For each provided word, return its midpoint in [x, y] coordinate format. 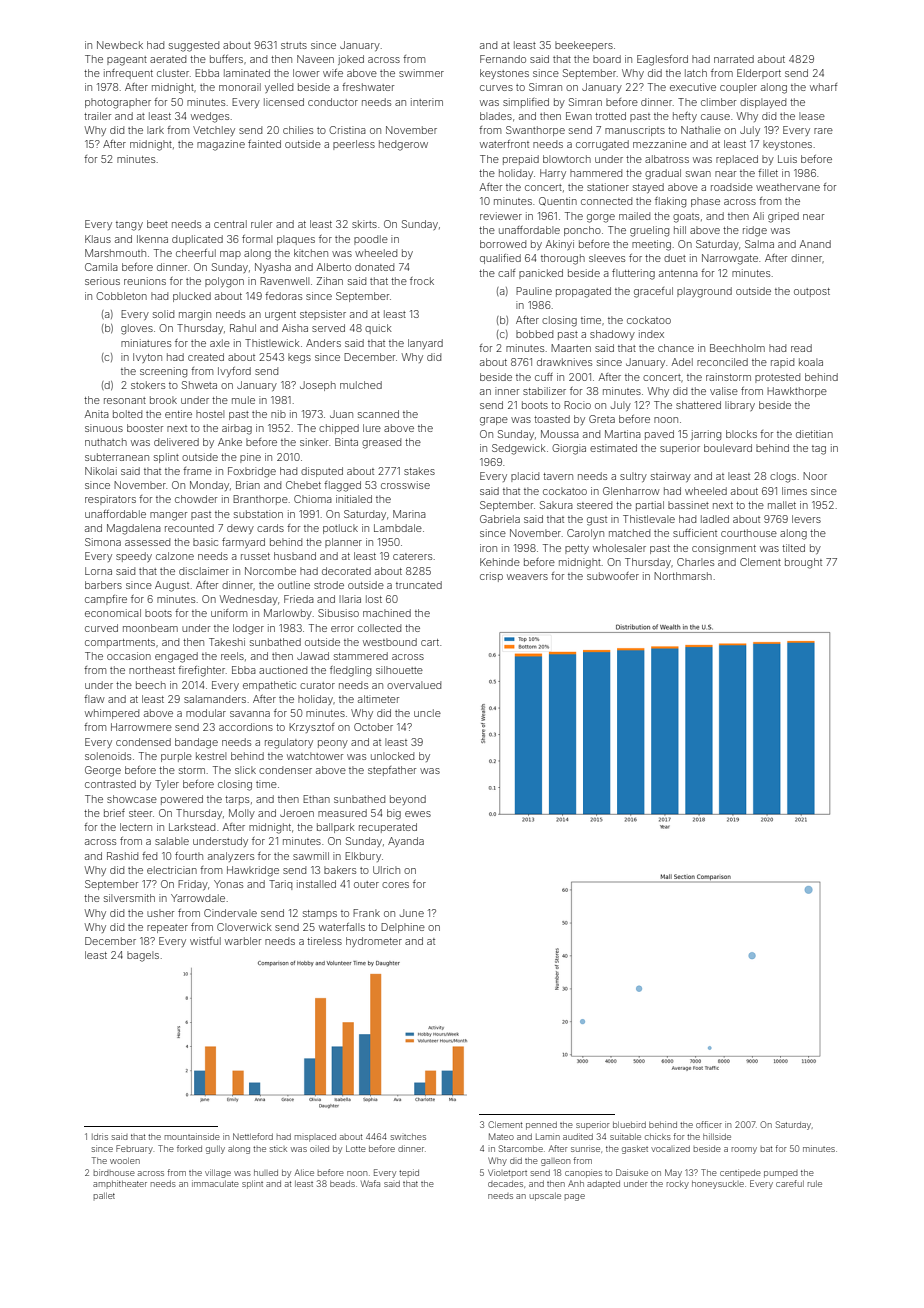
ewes [418, 814]
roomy [744, 1150]
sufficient [695, 533]
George [103, 771]
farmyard [243, 543]
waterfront [504, 144]
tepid [409, 1172]
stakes [419, 471]
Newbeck [120, 45]
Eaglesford [662, 60]
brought [803, 563]
